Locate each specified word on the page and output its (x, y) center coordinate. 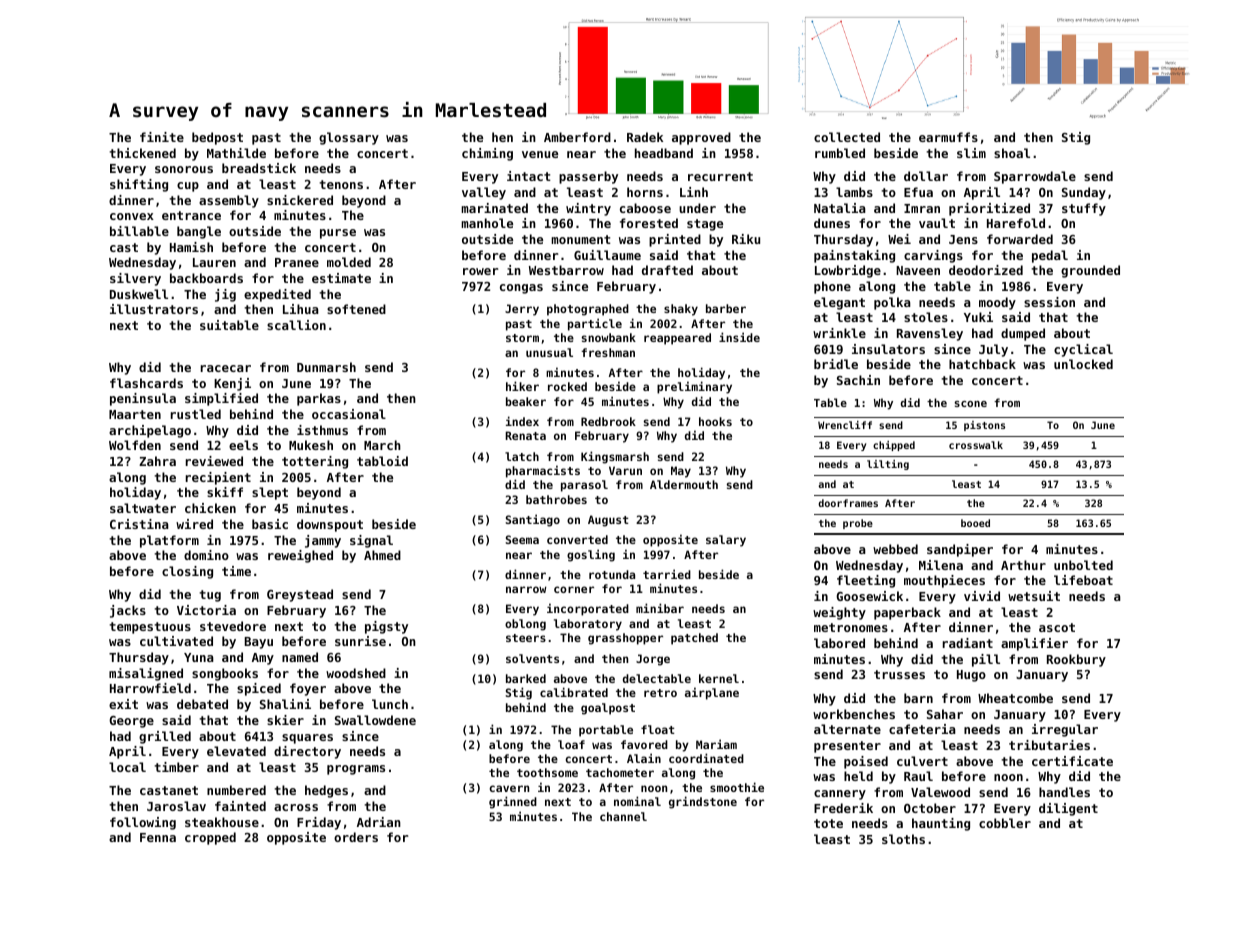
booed (975, 523)
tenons (341, 184)
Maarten (135, 414)
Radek (645, 137)
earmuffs (948, 137)
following (143, 823)
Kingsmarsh (615, 457)
